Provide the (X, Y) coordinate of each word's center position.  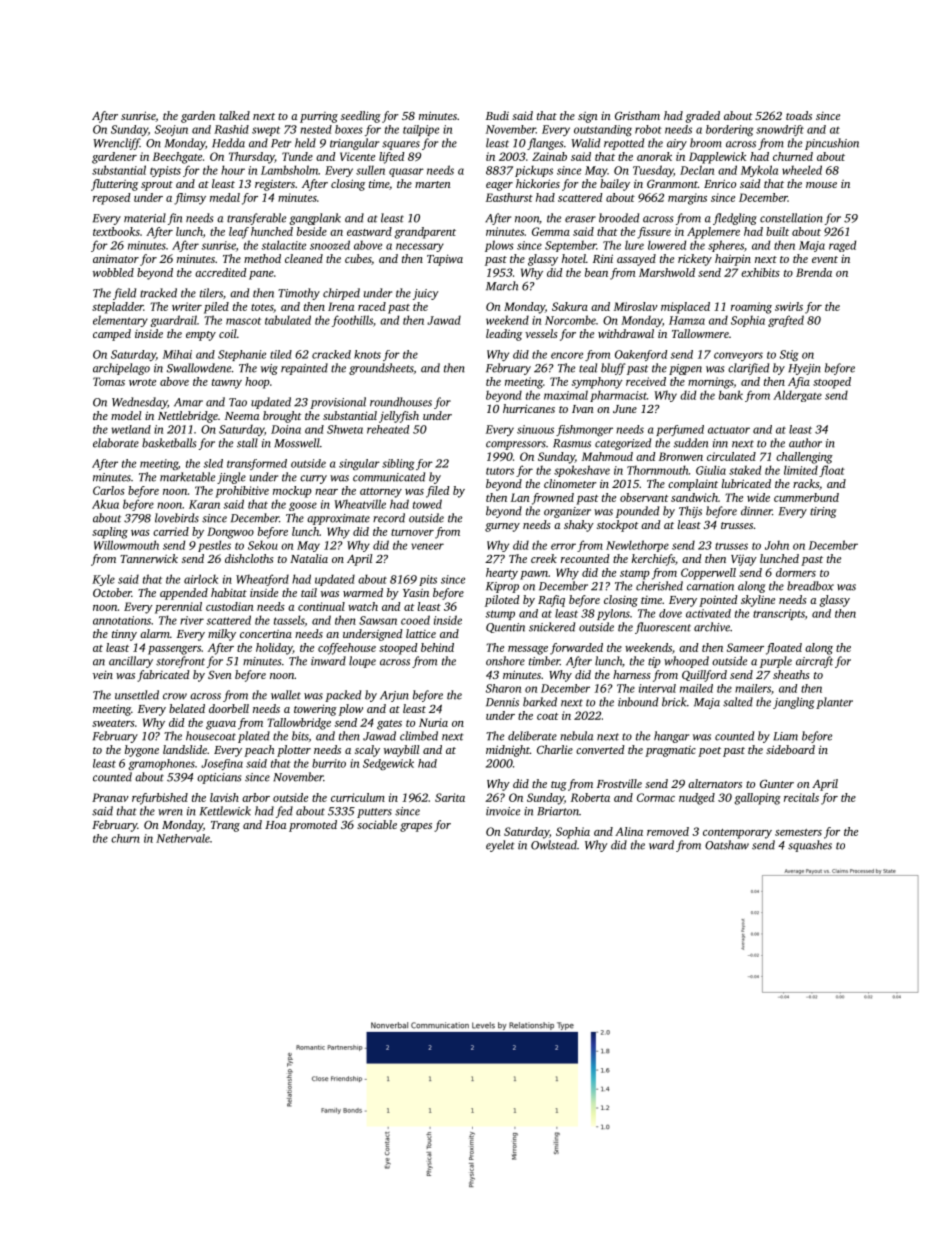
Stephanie (242, 355)
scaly (367, 751)
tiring (823, 512)
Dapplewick (717, 158)
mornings (711, 383)
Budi (497, 115)
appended (184, 594)
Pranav (110, 797)
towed (427, 504)
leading (504, 335)
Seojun (171, 130)
